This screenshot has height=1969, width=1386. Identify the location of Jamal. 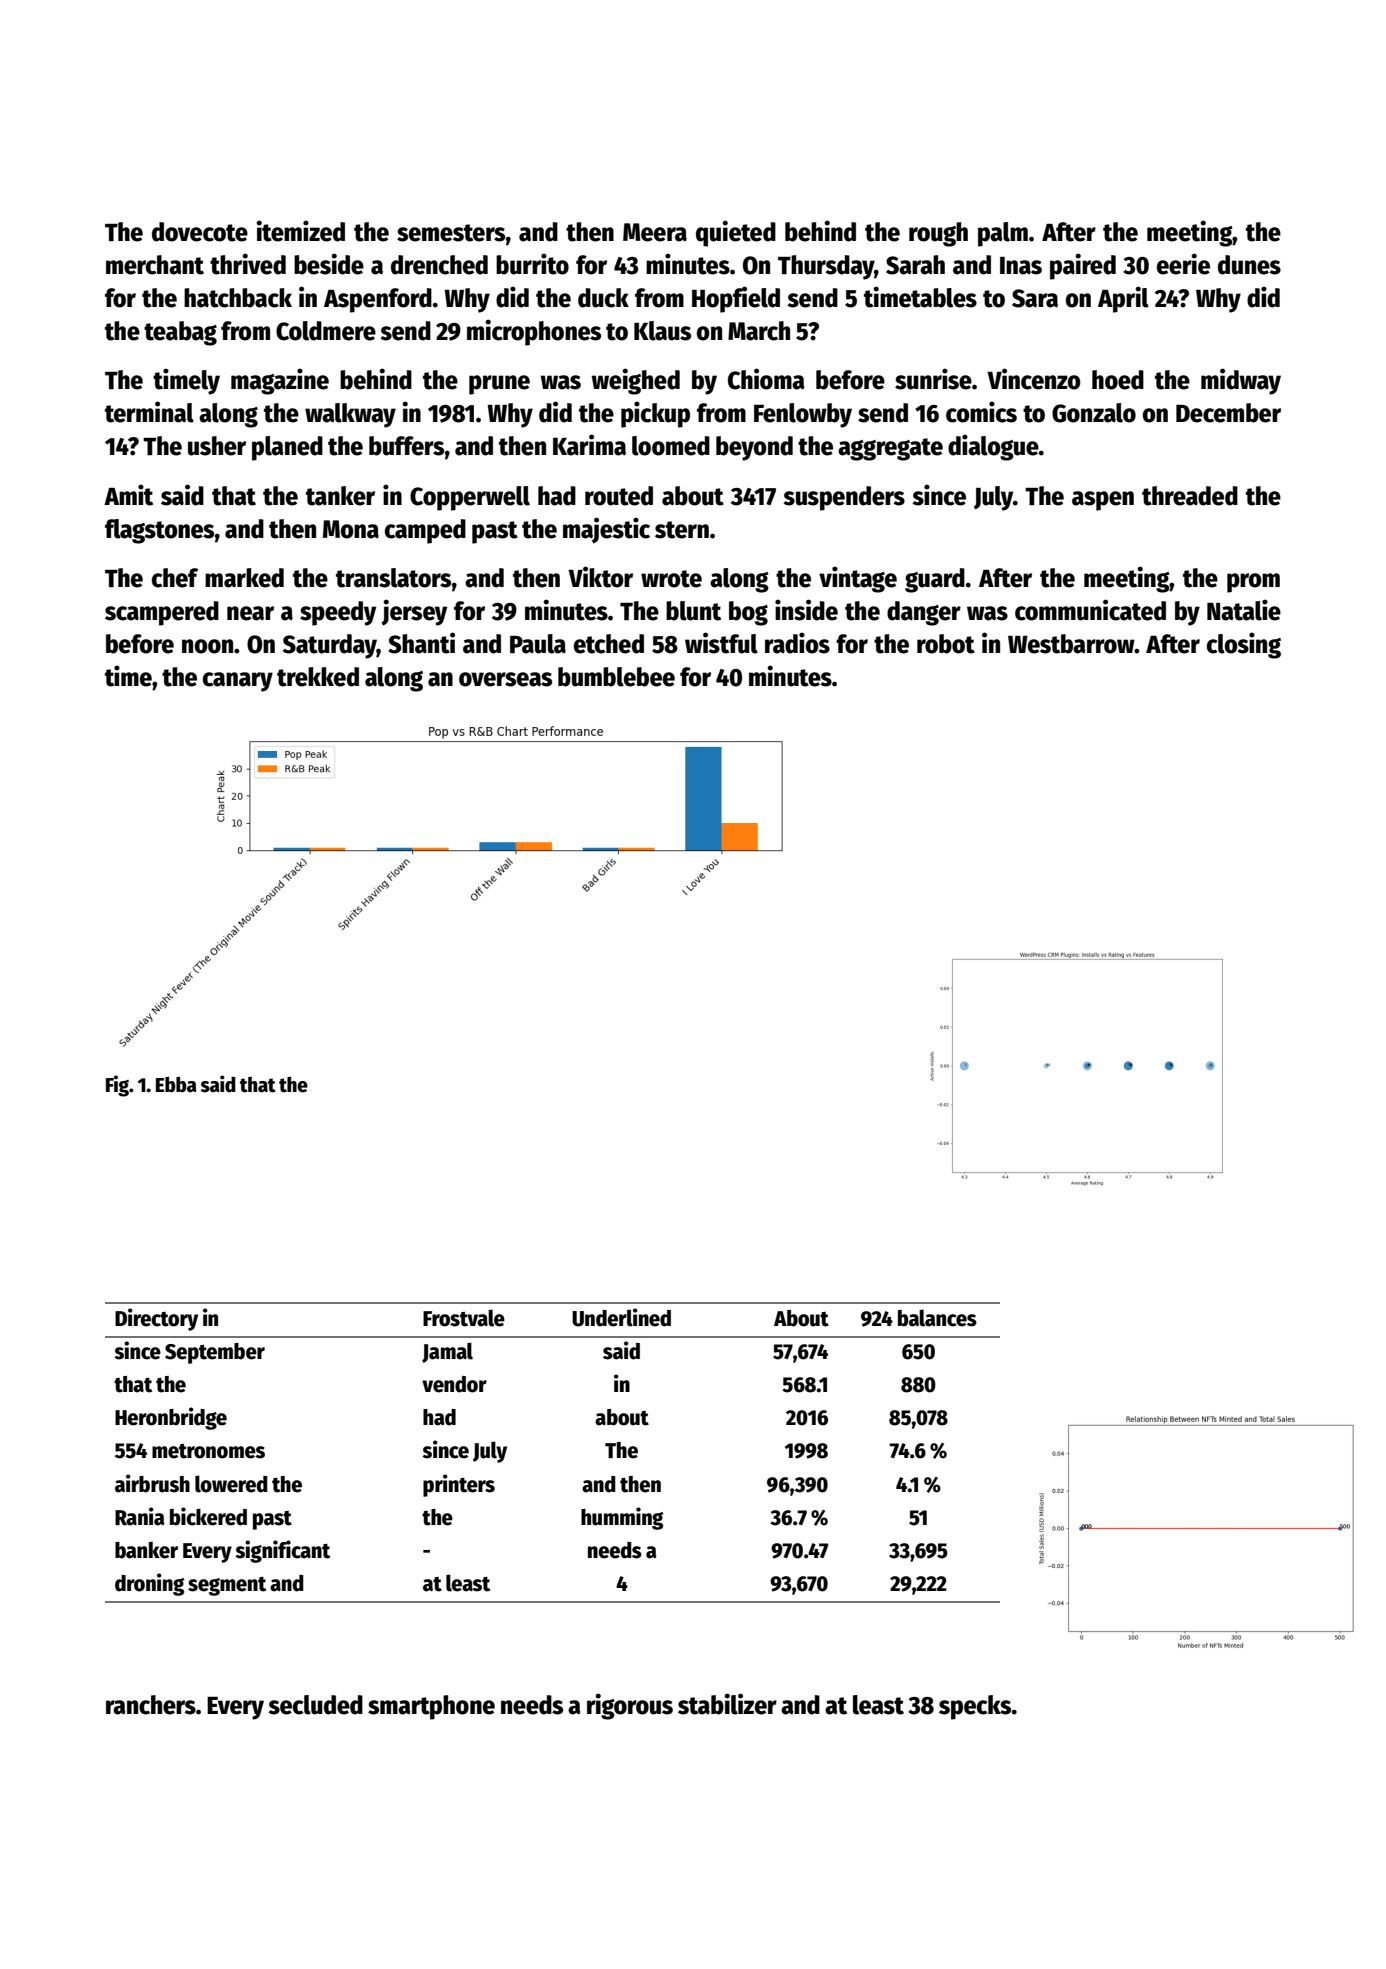
(447, 1352).
